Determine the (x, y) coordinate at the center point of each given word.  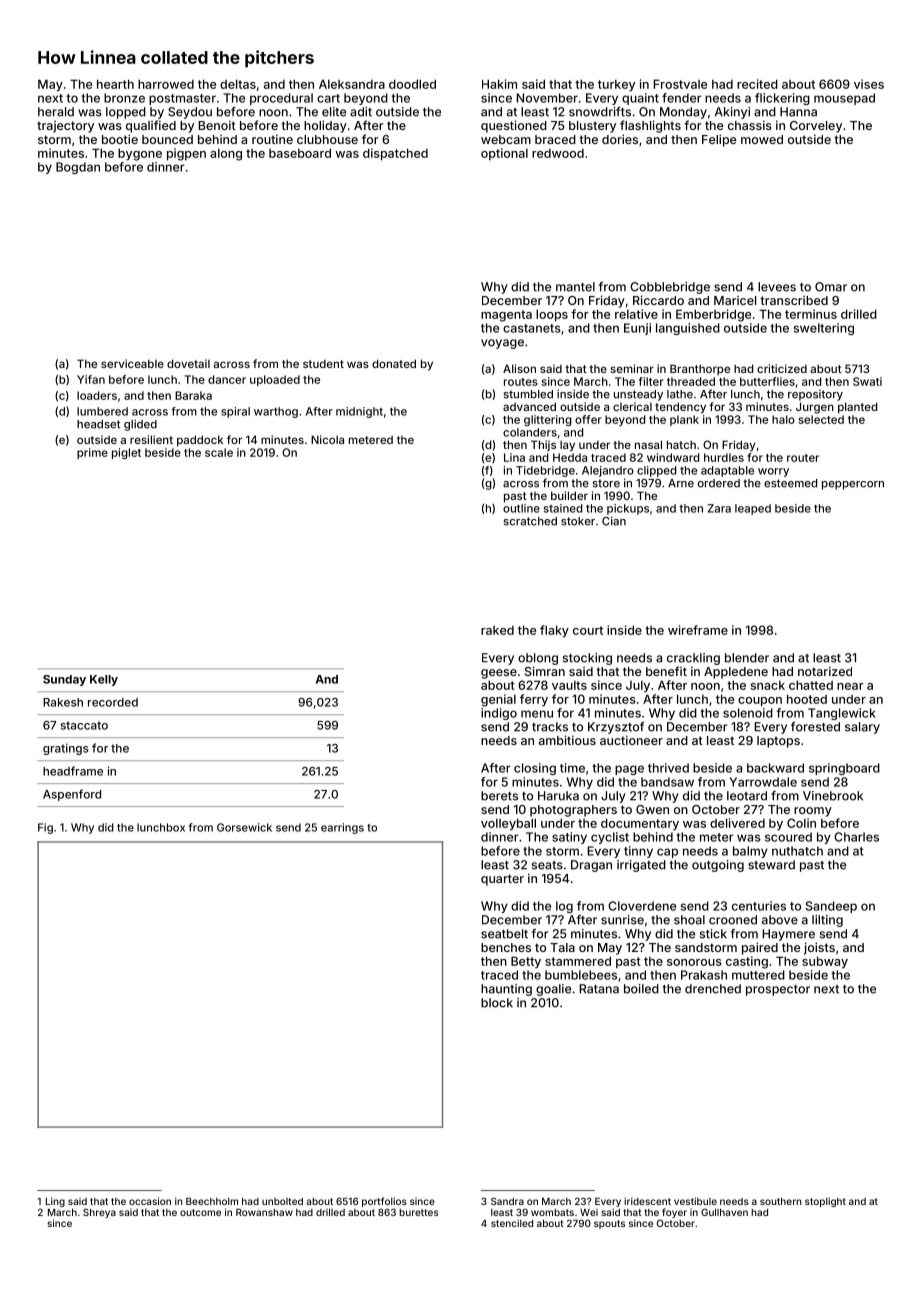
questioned (514, 126)
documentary (640, 824)
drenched (713, 989)
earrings (342, 828)
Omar (831, 287)
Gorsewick (244, 827)
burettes (418, 1212)
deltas (238, 84)
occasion (150, 1201)
